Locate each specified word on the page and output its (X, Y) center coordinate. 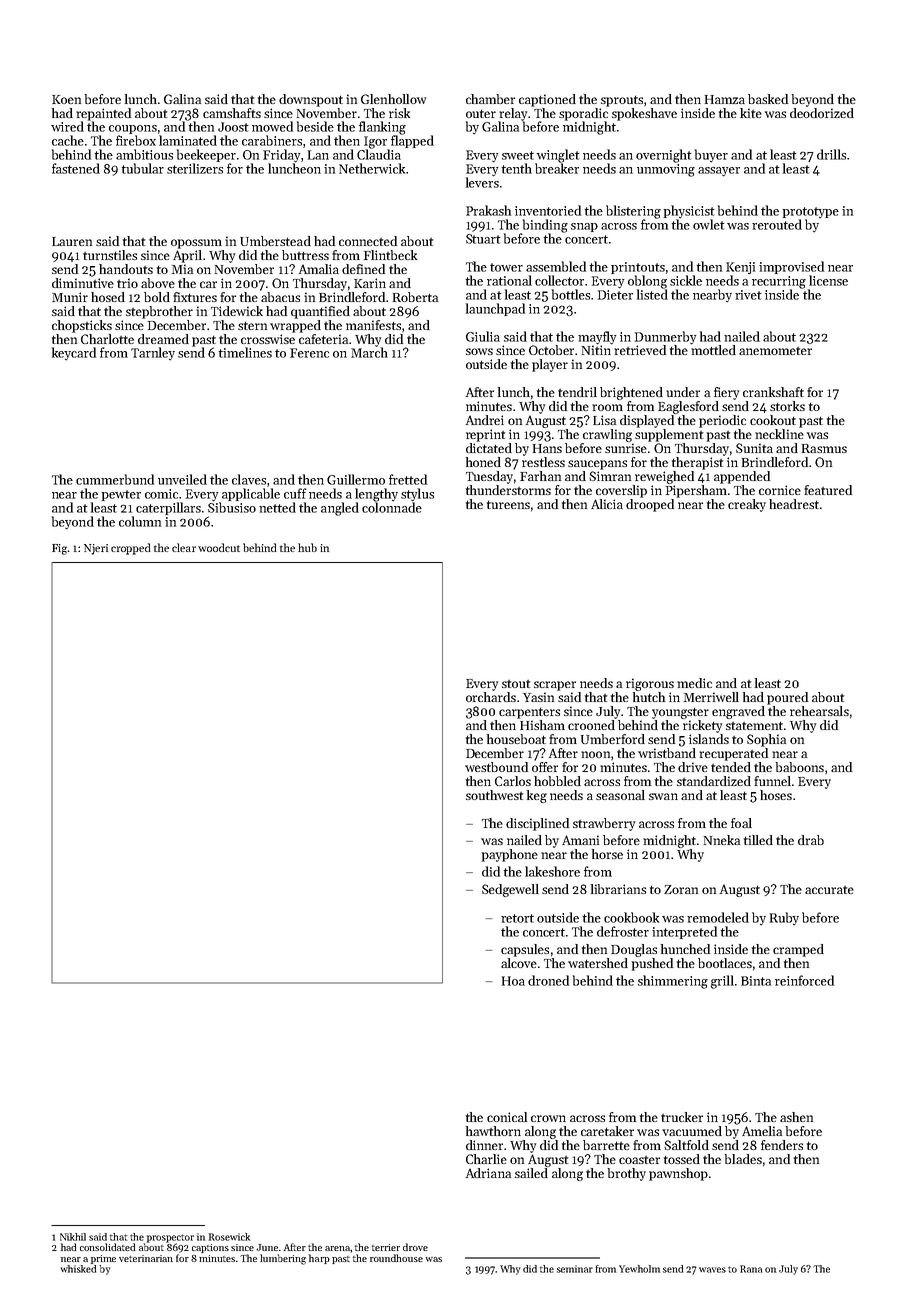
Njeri (96, 549)
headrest (794, 504)
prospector (170, 1238)
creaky (747, 505)
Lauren (72, 241)
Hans (547, 448)
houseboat (516, 739)
